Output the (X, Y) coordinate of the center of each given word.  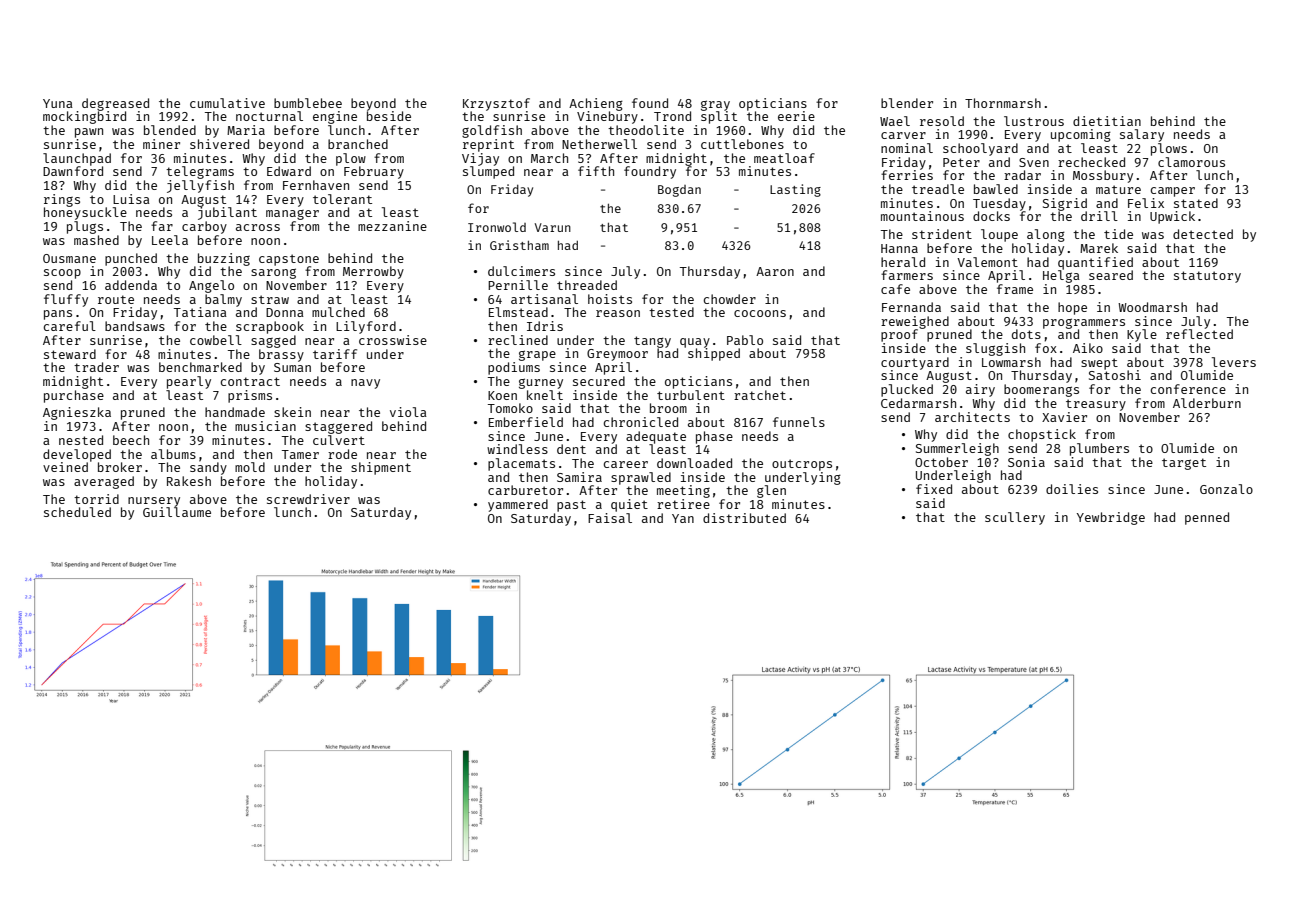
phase (714, 437)
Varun (553, 227)
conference (1188, 389)
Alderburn (1207, 403)
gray (715, 105)
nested (81, 440)
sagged (273, 341)
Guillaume (177, 512)
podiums (514, 368)
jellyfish (200, 186)
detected (1203, 234)
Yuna (58, 103)
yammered (518, 505)
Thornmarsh (1003, 103)
